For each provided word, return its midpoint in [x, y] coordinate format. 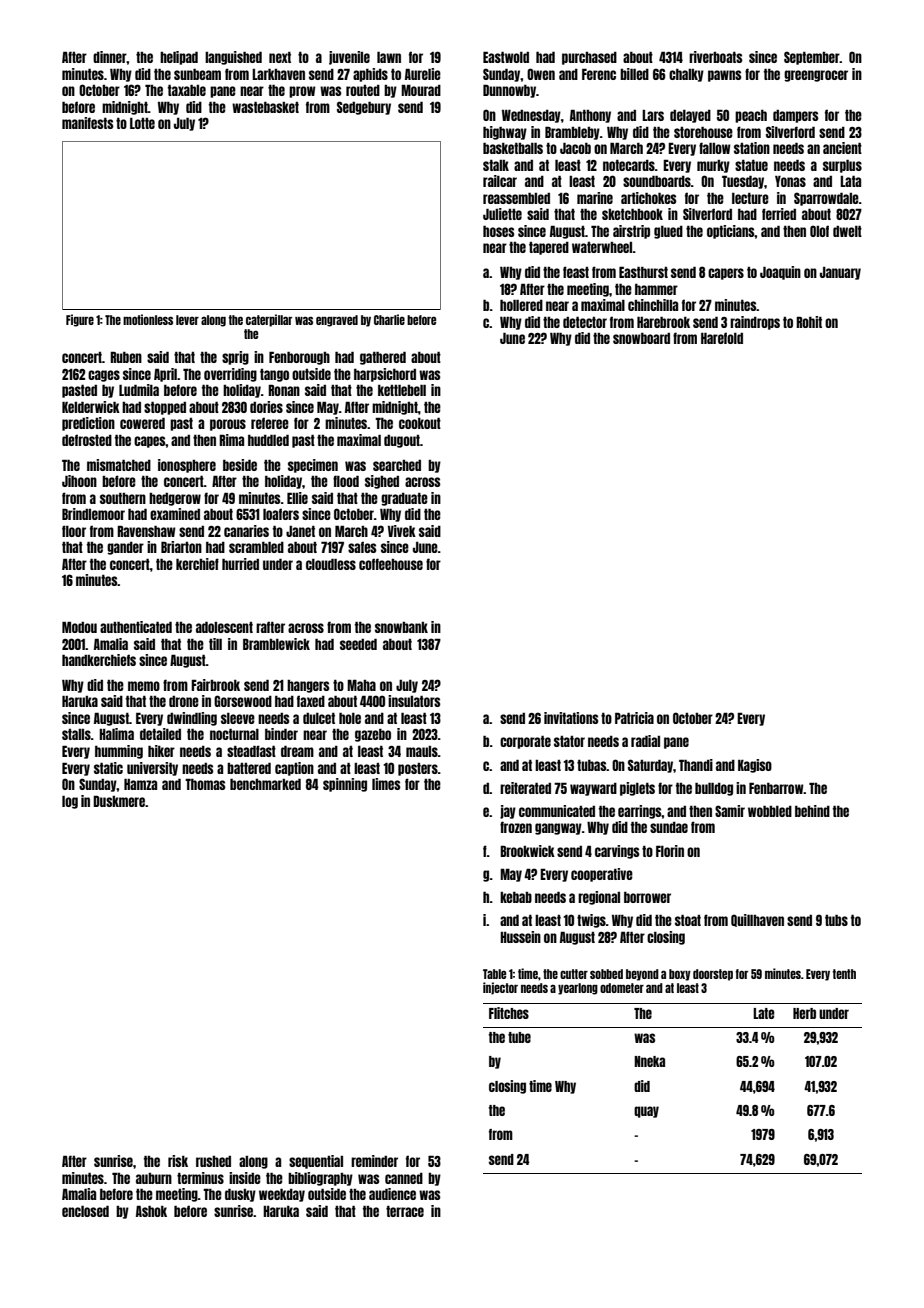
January [840, 273]
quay [646, 1112]
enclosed [85, 1211]
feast [576, 272]
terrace [405, 1211]
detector [585, 322]
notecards [629, 165]
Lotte [142, 123]
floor [74, 531]
